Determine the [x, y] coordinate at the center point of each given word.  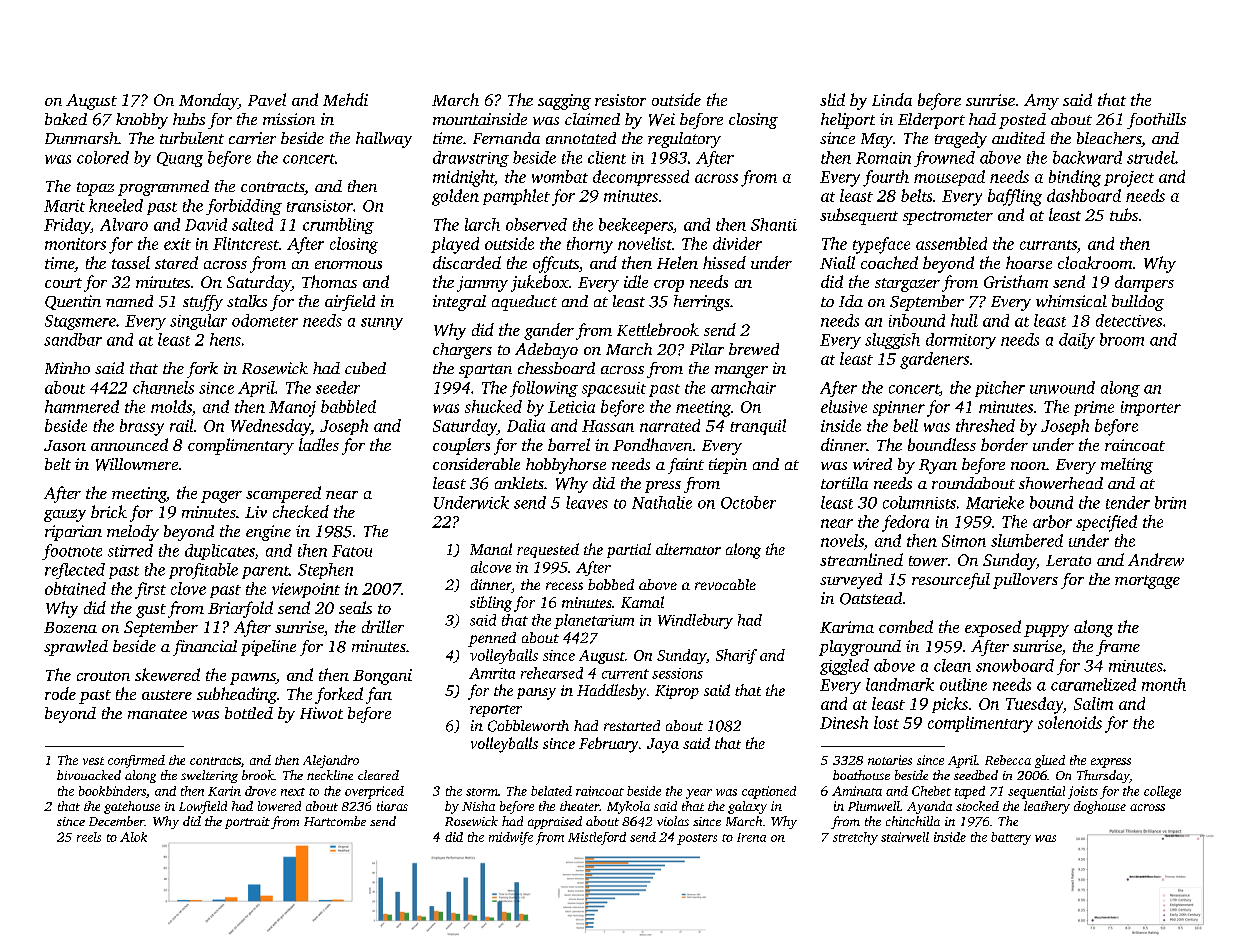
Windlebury [695, 621]
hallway [384, 140]
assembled [951, 243]
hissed [724, 262]
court [63, 283]
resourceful [951, 581]
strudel [1151, 157]
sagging [564, 102]
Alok [133, 837]
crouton [103, 676]
